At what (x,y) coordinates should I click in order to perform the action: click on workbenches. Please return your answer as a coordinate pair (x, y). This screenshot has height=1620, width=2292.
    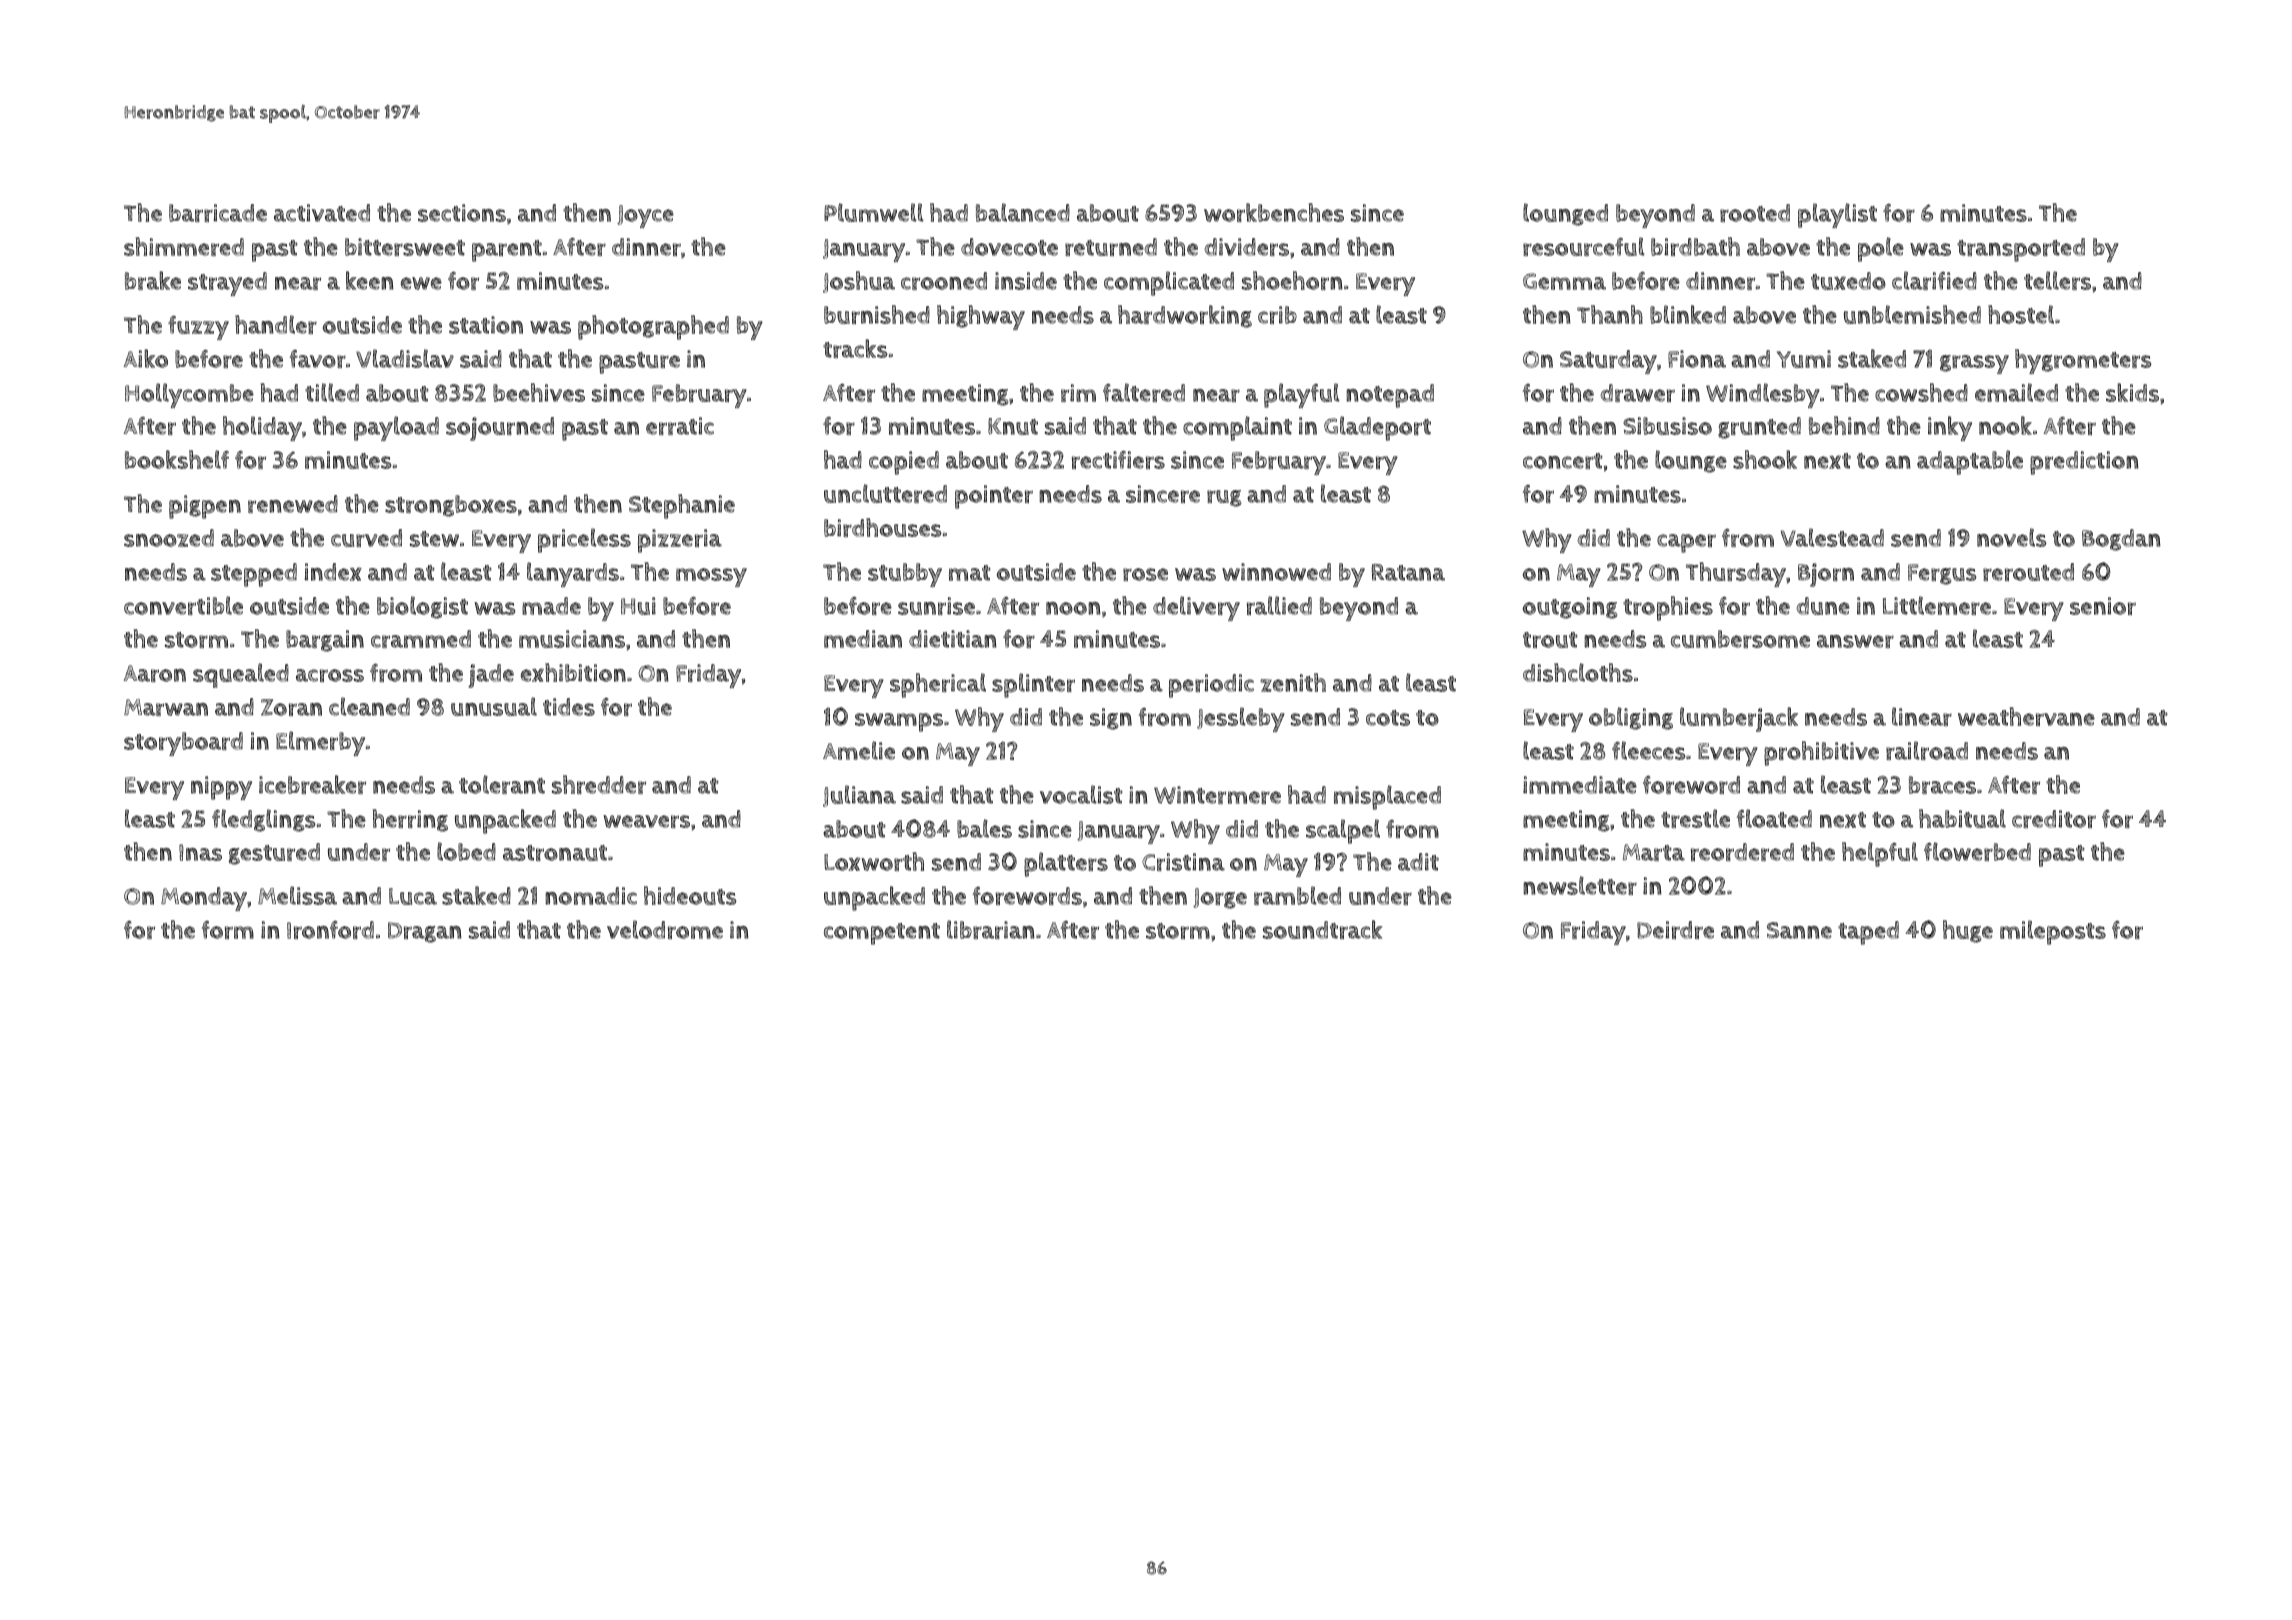
    Looking at the image, I should click on (1274, 212).
